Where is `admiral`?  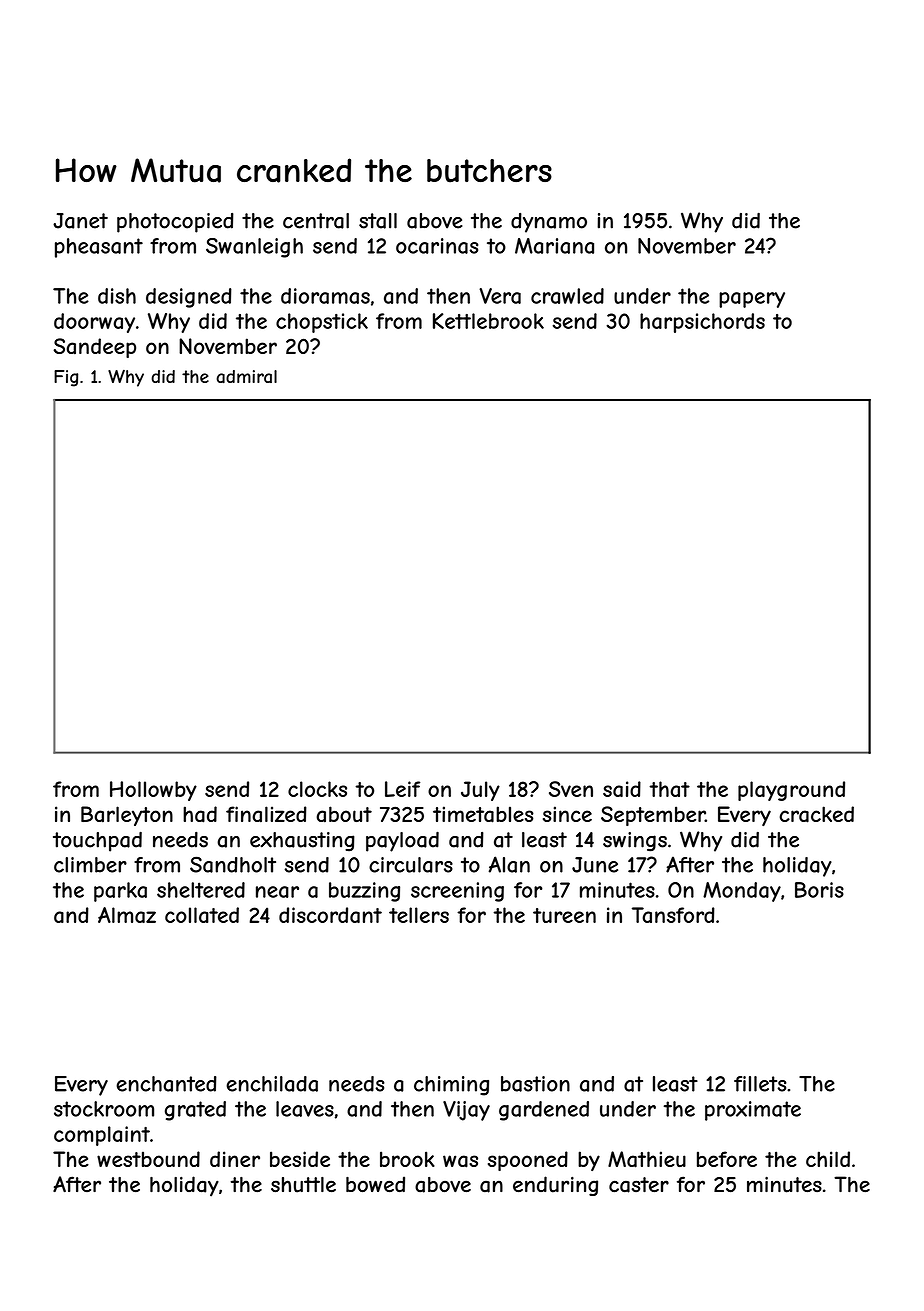
admiral is located at coordinates (246, 377).
